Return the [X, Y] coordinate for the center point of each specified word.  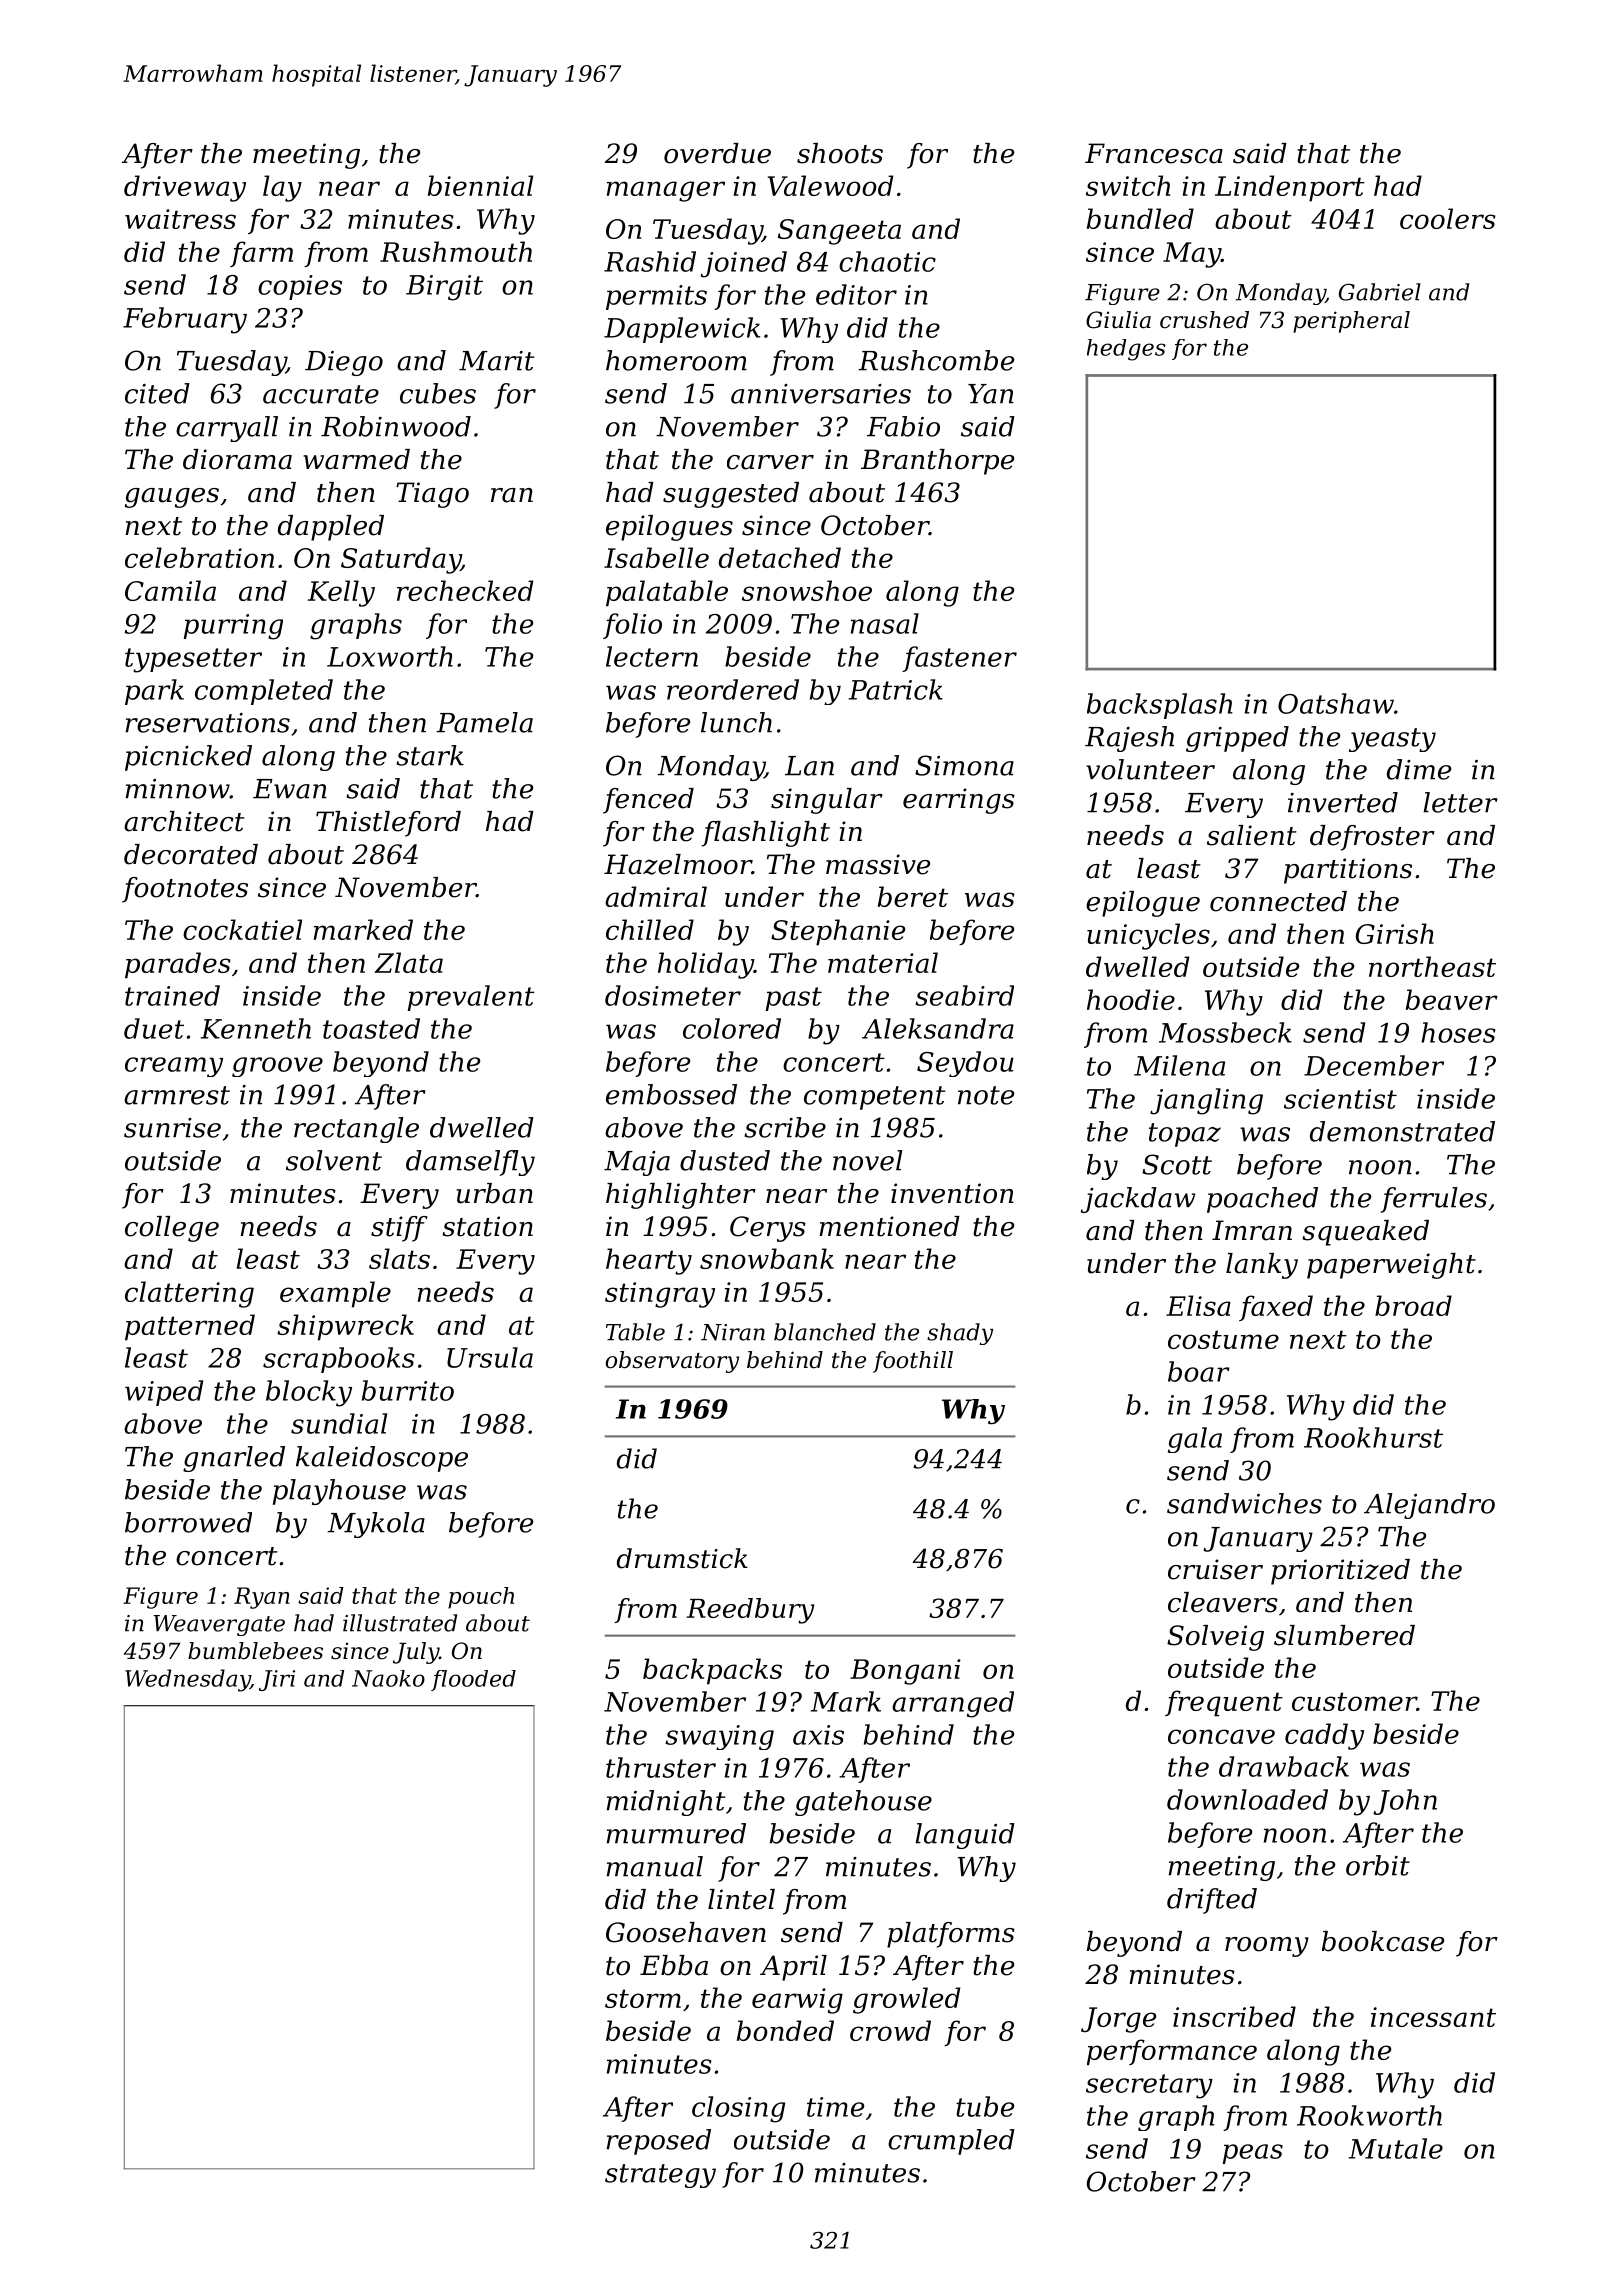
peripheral [1351, 322]
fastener [959, 659]
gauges [172, 498]
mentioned [889, 1226]
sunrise [172, 1128]
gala [1195, 1440]
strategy [660, 2176]
